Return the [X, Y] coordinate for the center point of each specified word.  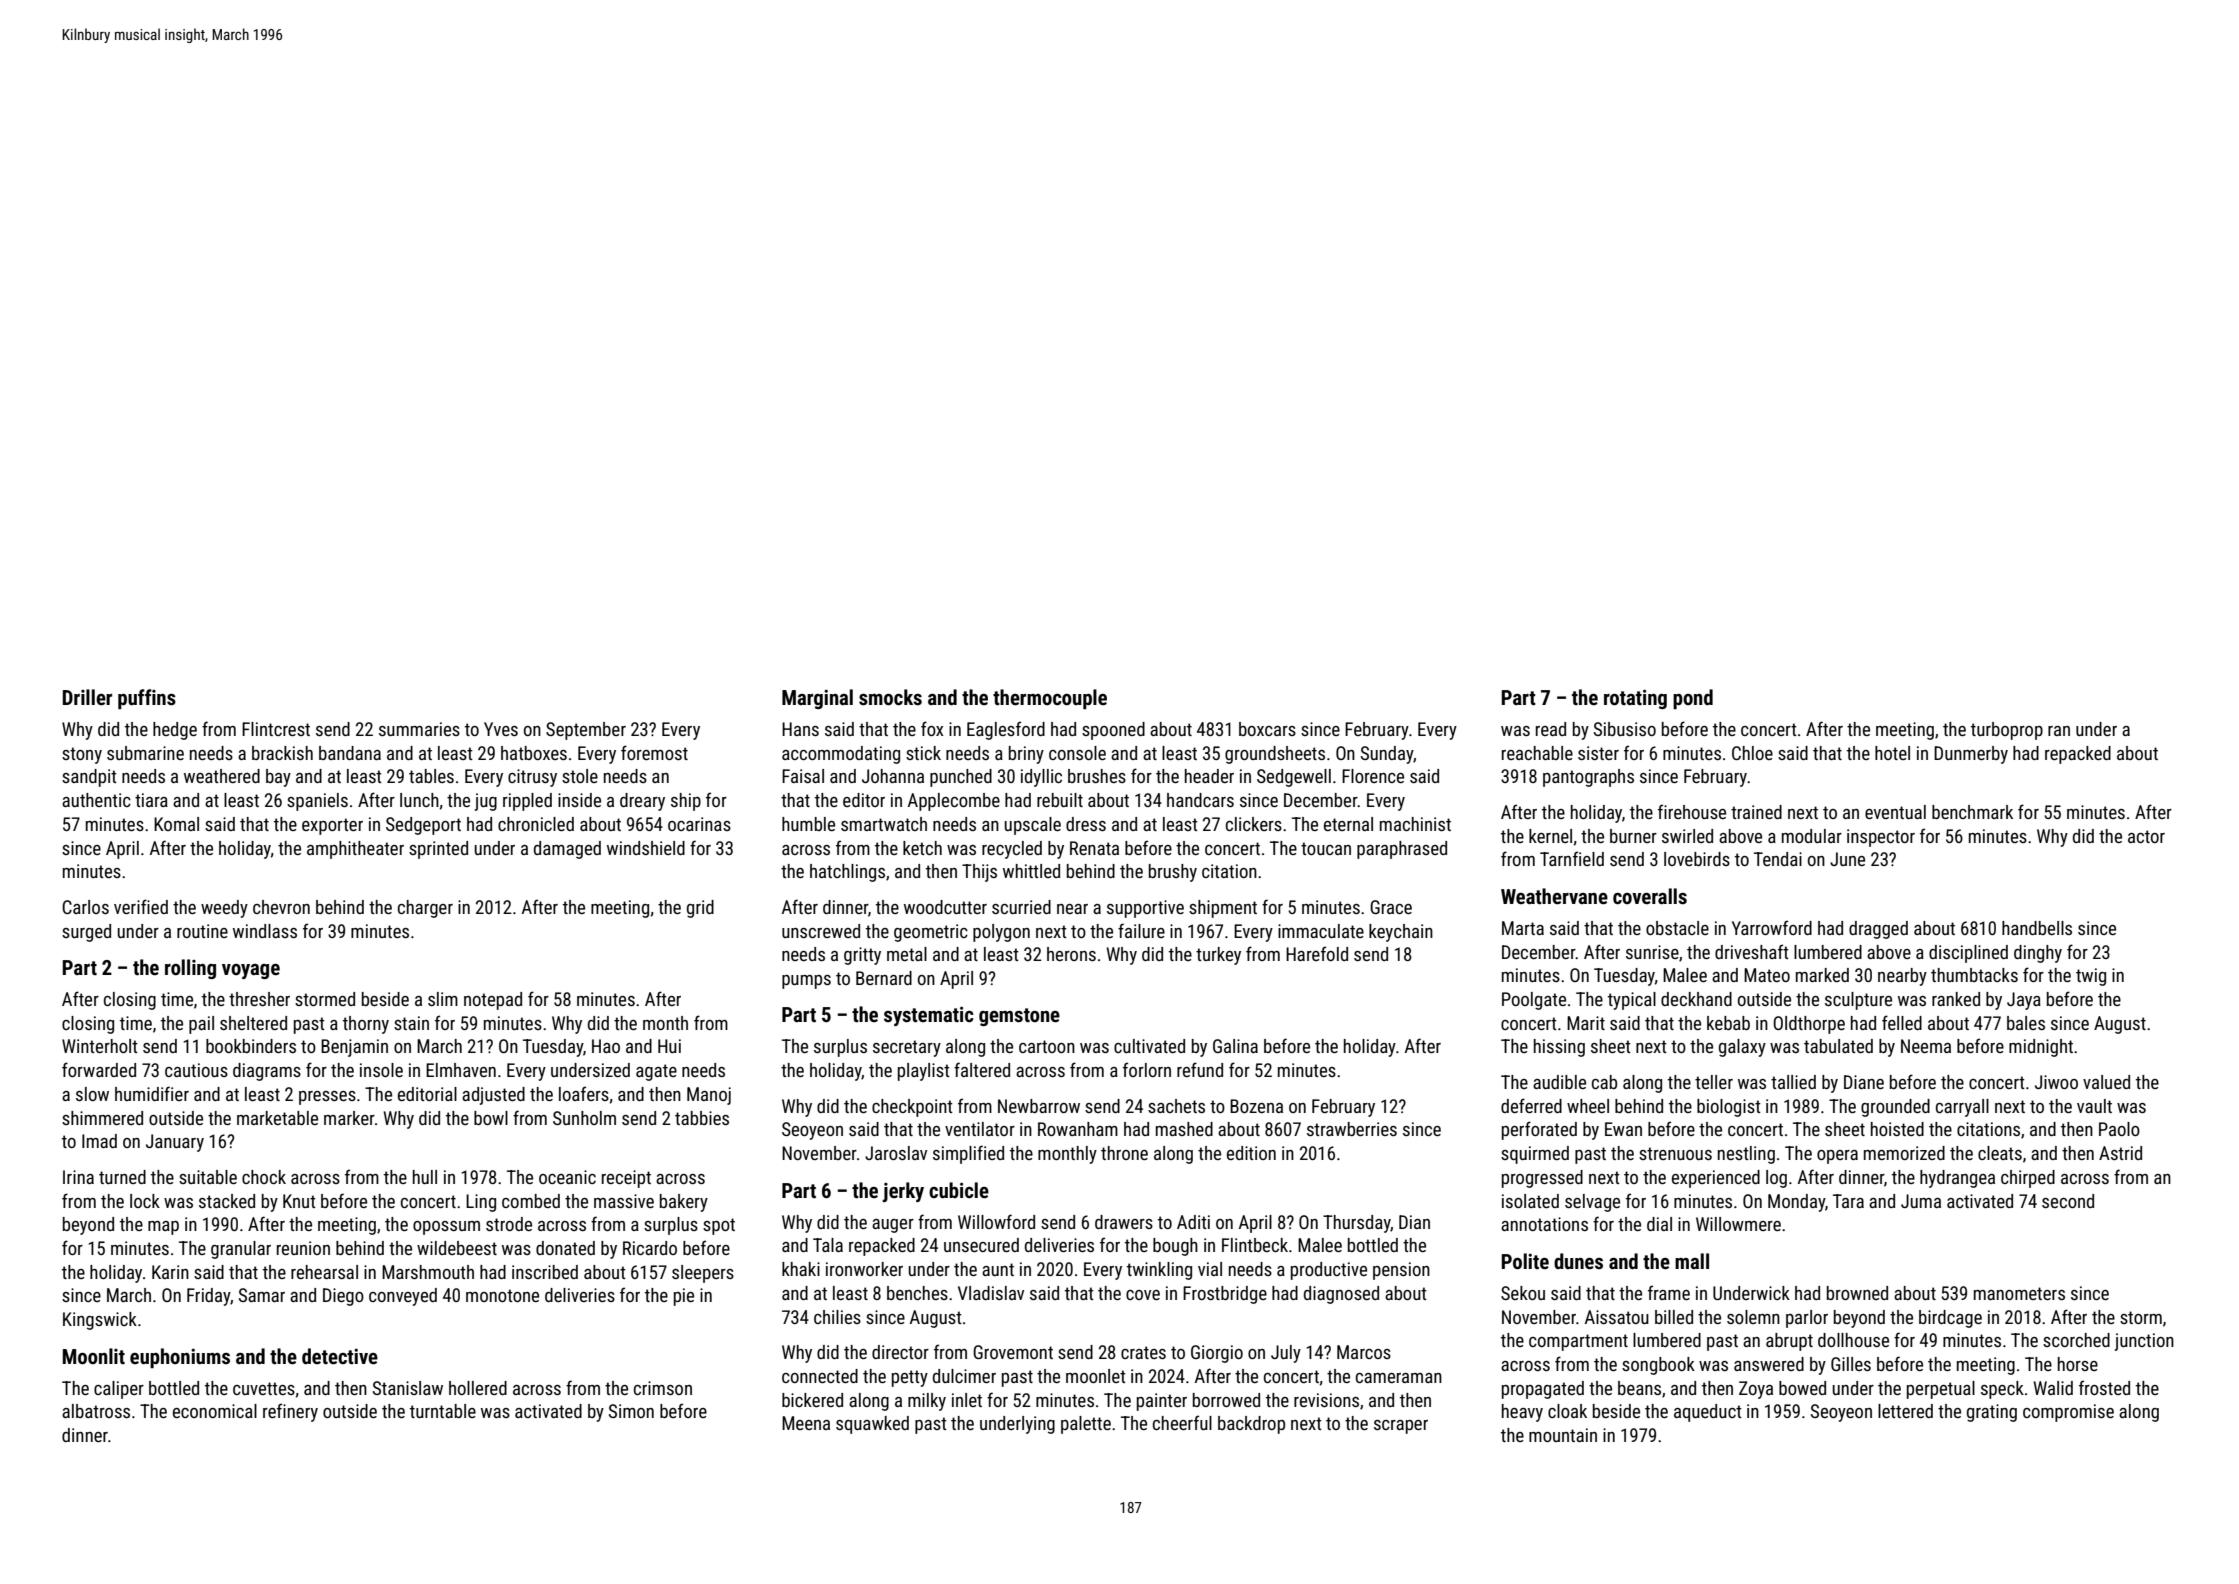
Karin [170, 1272]
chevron [281, 907]
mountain [1563, 1435]
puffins [147, 699]
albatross [96, 1411]
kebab [1728, 1023]
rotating [1635, 699]
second [2068, 1201]
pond [1693, 699]
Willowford [996, 1221]
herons [1071, 954]
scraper [1401, 1427]
